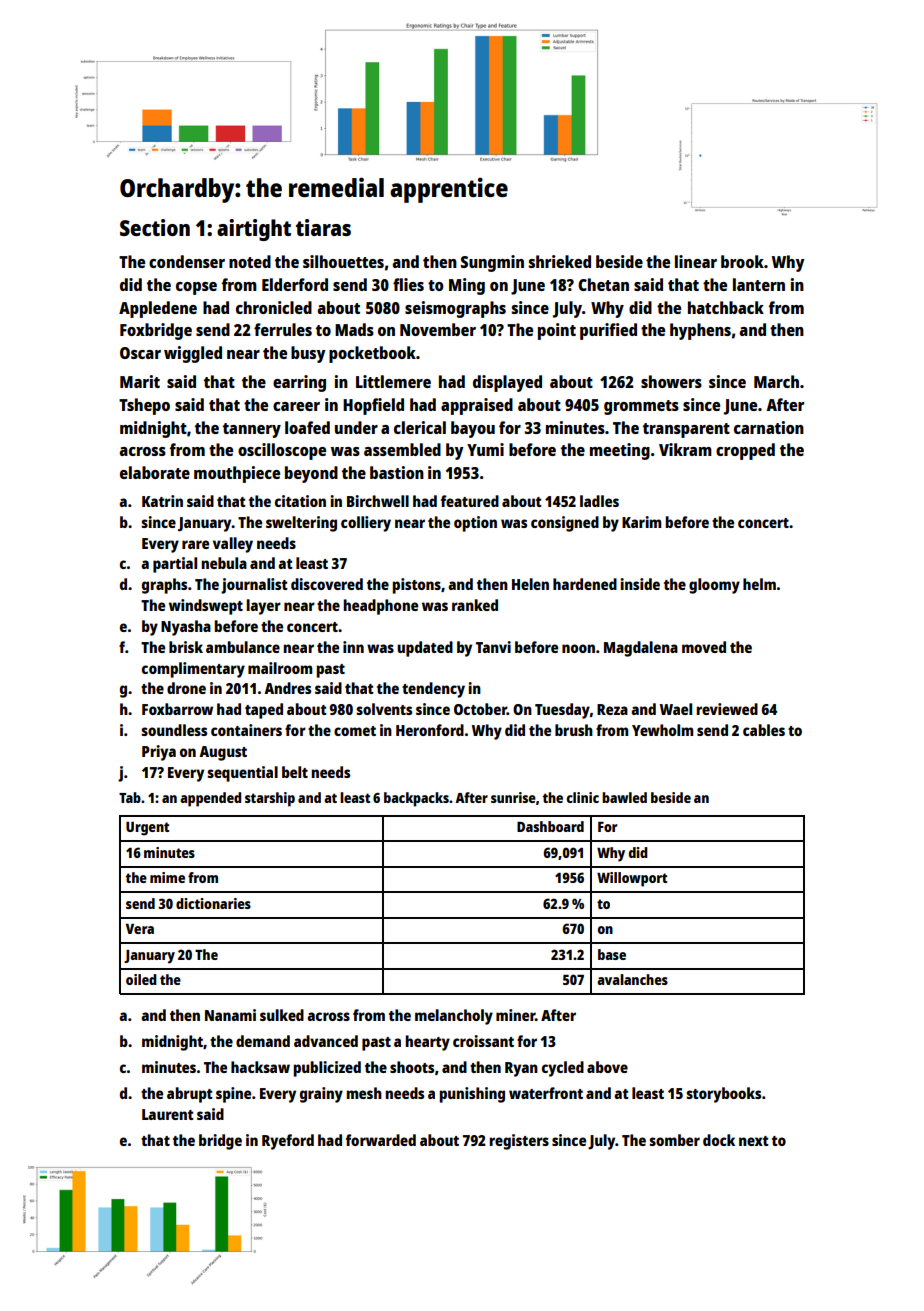 Image resolution: width=924 pixels, height=1311 pixels. Describe the element at coordinates (243, 647) in the image. I see `ambulance` at that location.
